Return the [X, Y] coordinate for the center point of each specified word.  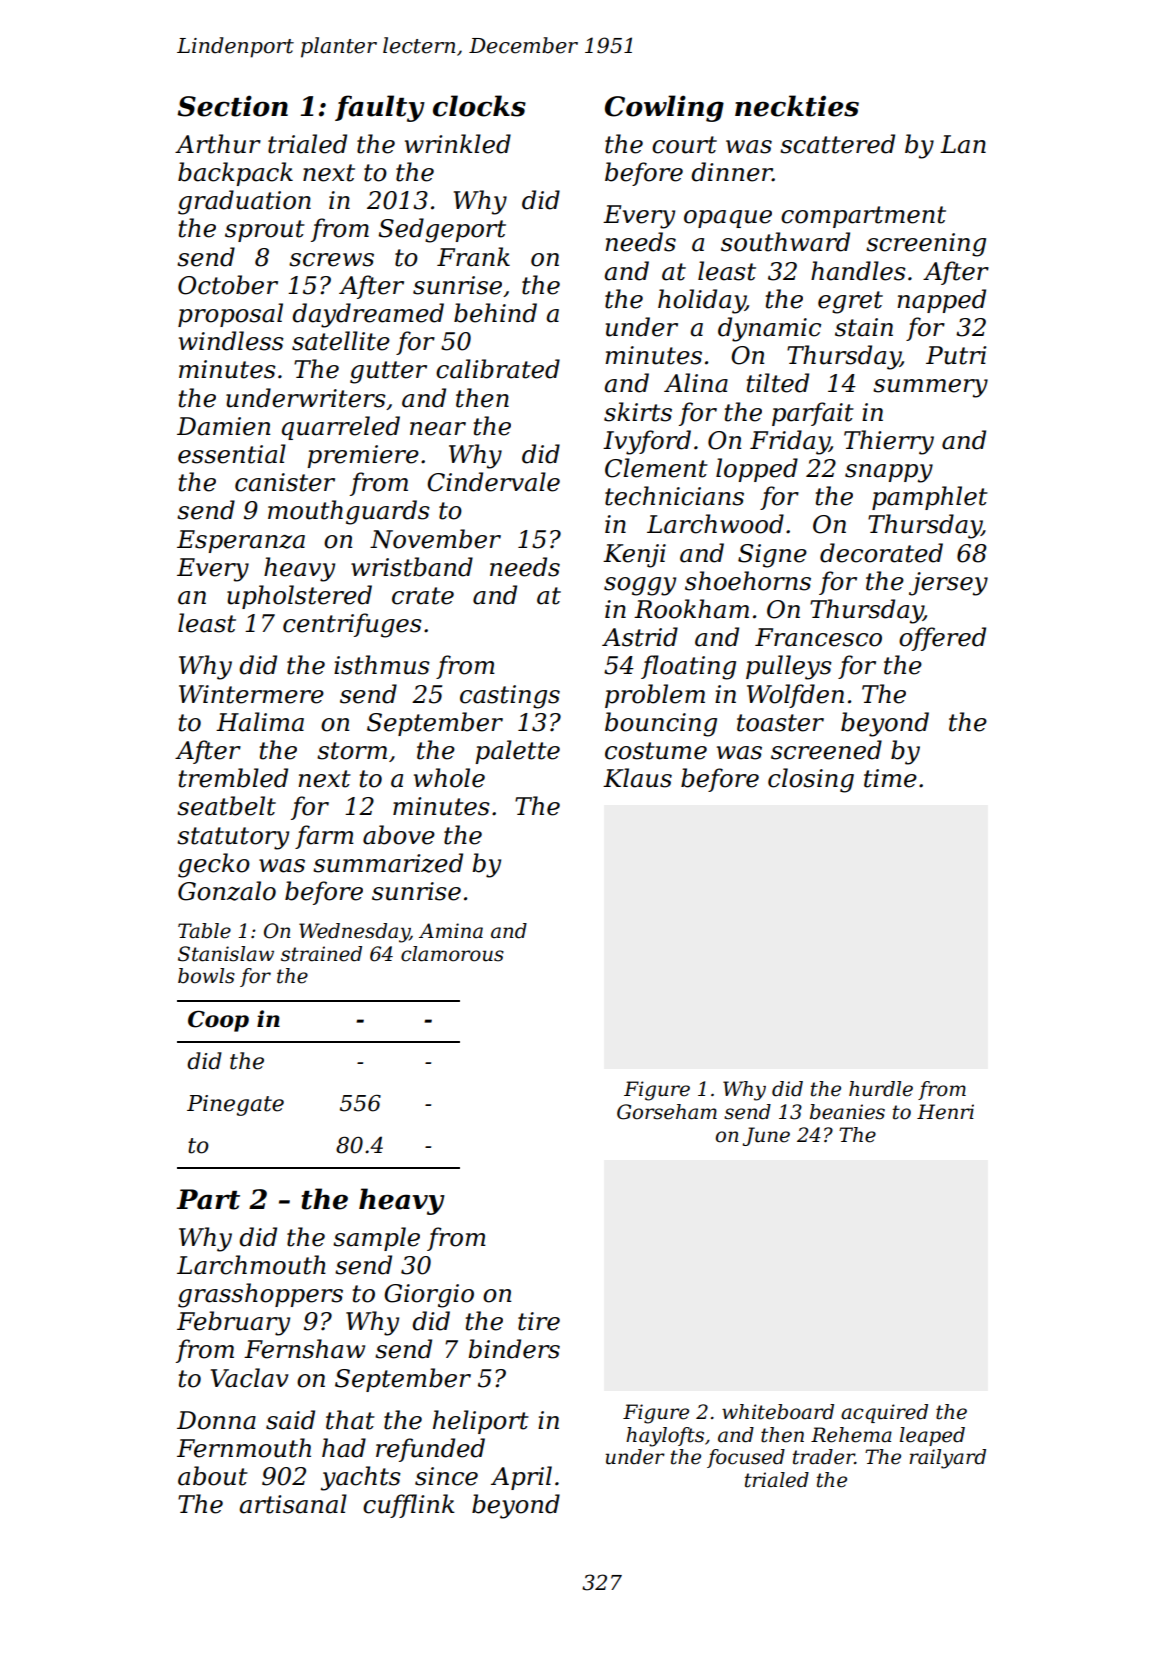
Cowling [664, 108]
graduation [244, 202]
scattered [837, 144]
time [890, 778]
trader [824, 1457]
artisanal [293, 1504]
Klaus [637, 778]
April [521, 1478]
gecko [214, 865]
